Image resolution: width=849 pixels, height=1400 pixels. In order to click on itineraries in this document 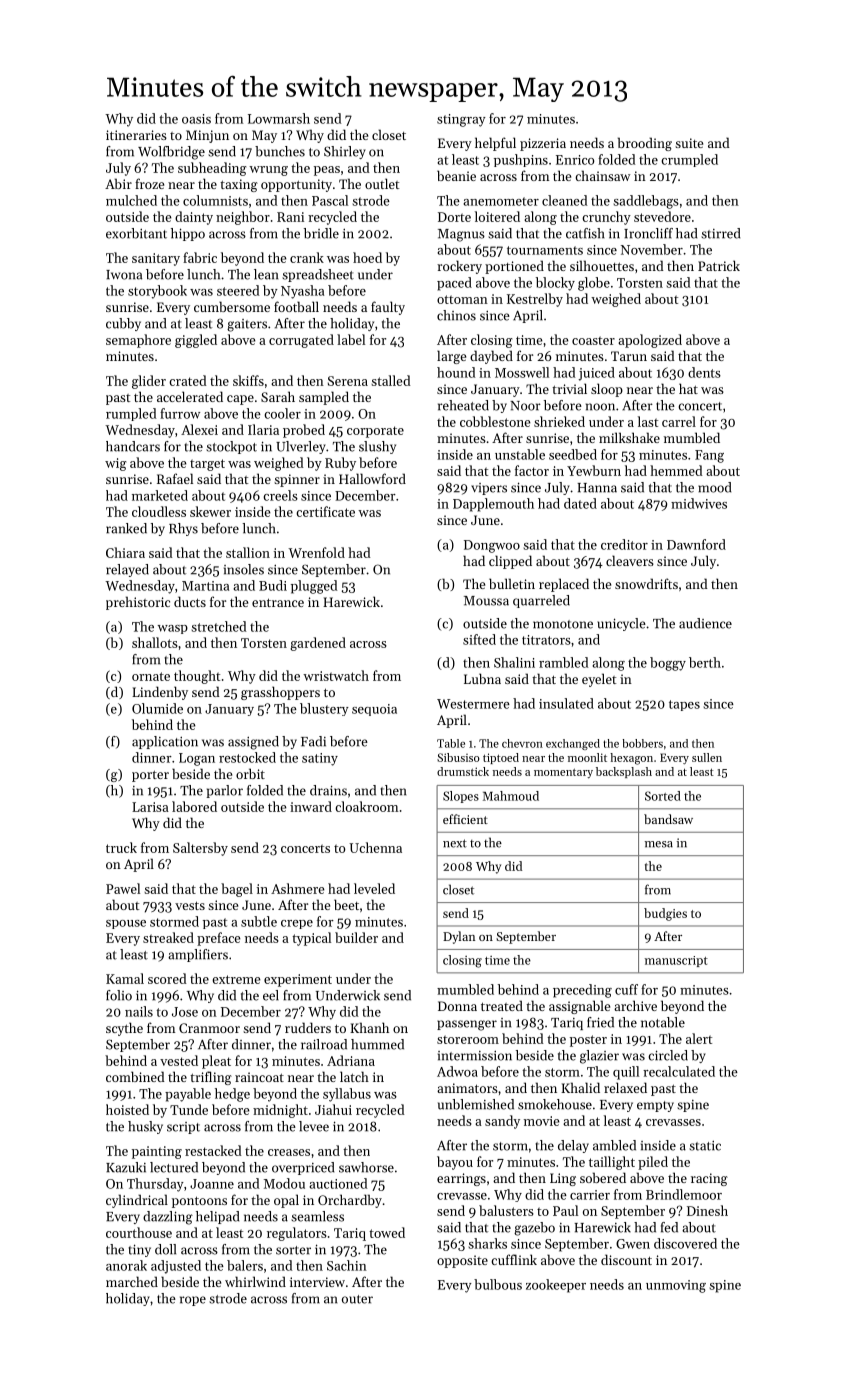, I will do `click(136, 135)`.
